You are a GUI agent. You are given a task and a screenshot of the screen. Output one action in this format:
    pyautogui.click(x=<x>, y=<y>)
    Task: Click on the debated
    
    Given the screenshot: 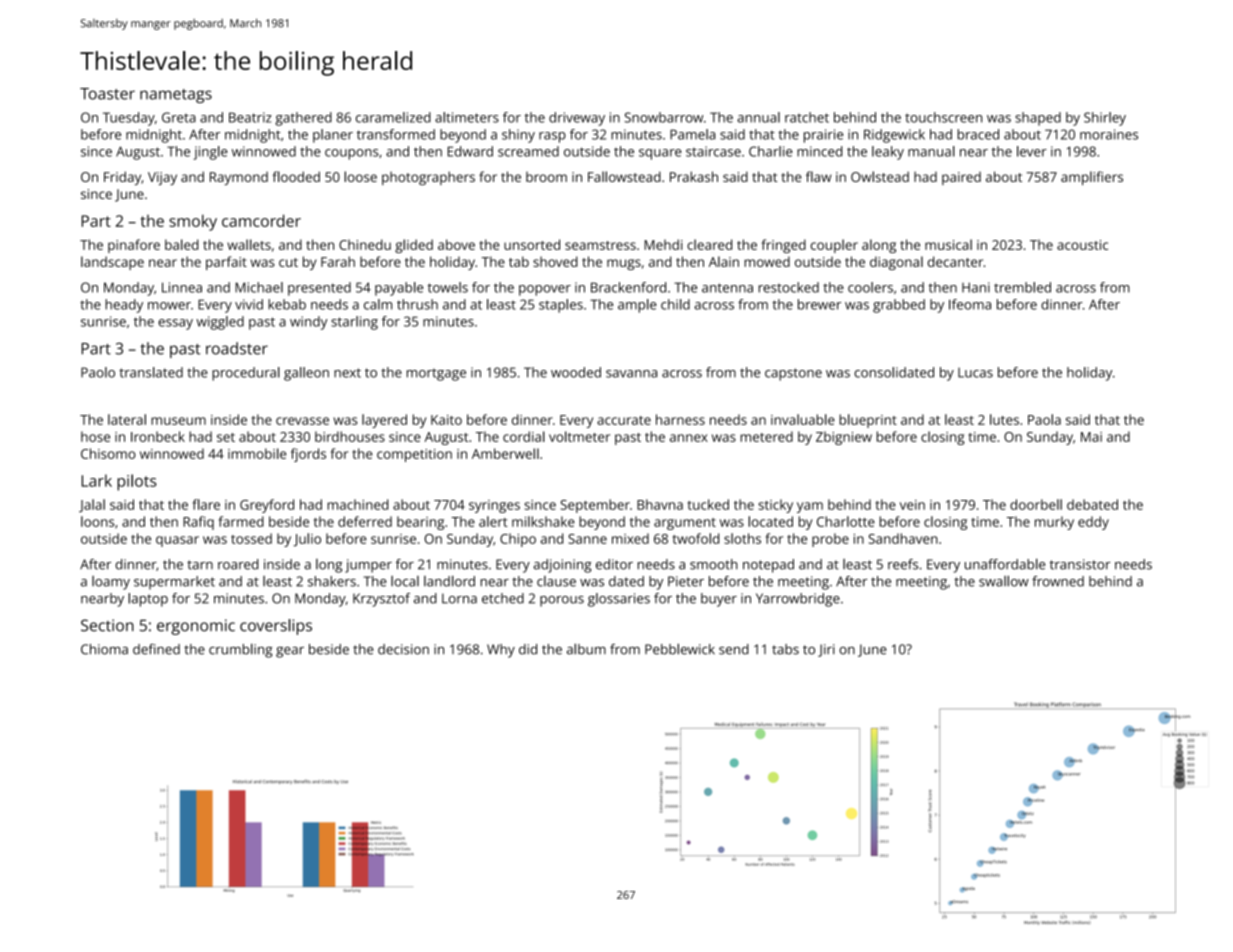 What is the action you would take?
    pyautogui.click(x=1092, y=504)
